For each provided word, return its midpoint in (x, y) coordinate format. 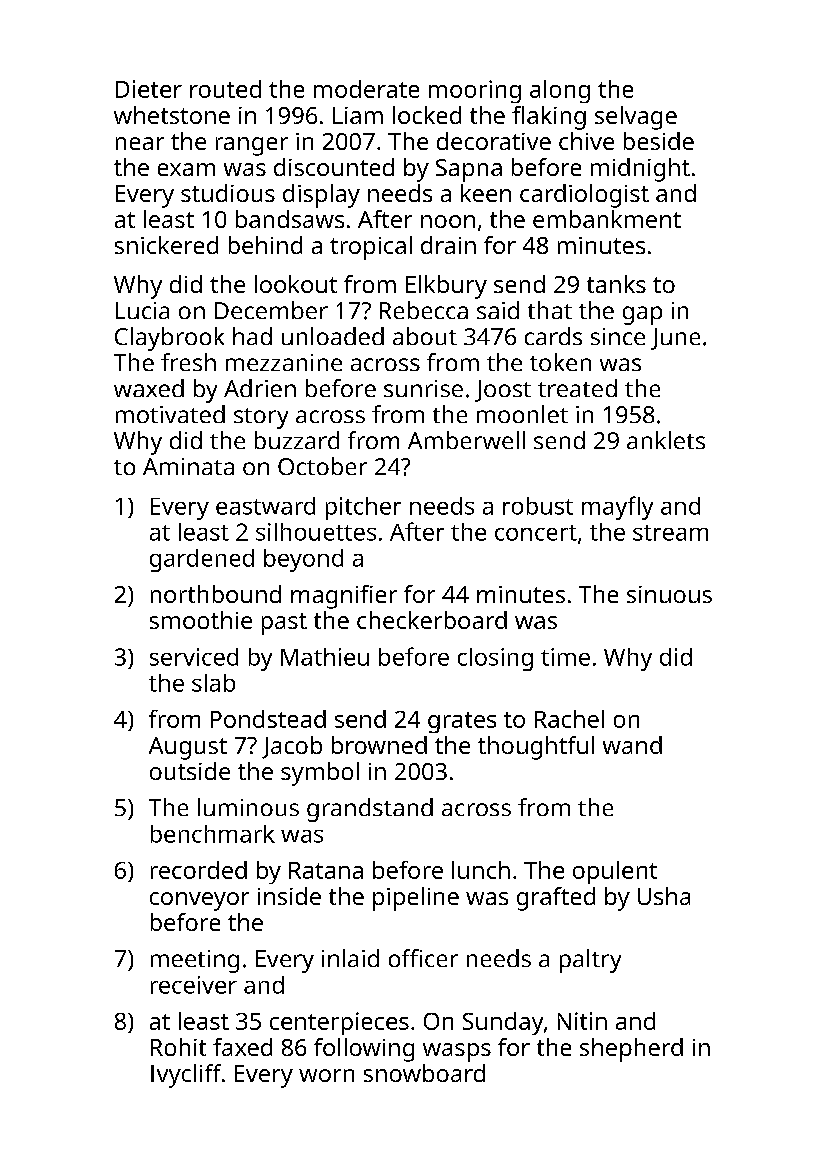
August (188, 748)
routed (225, 89)
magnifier (344, 597)
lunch (481, 870)
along (560, 91)
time (565, 657)
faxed (242, 1047)
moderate (366, 89)
